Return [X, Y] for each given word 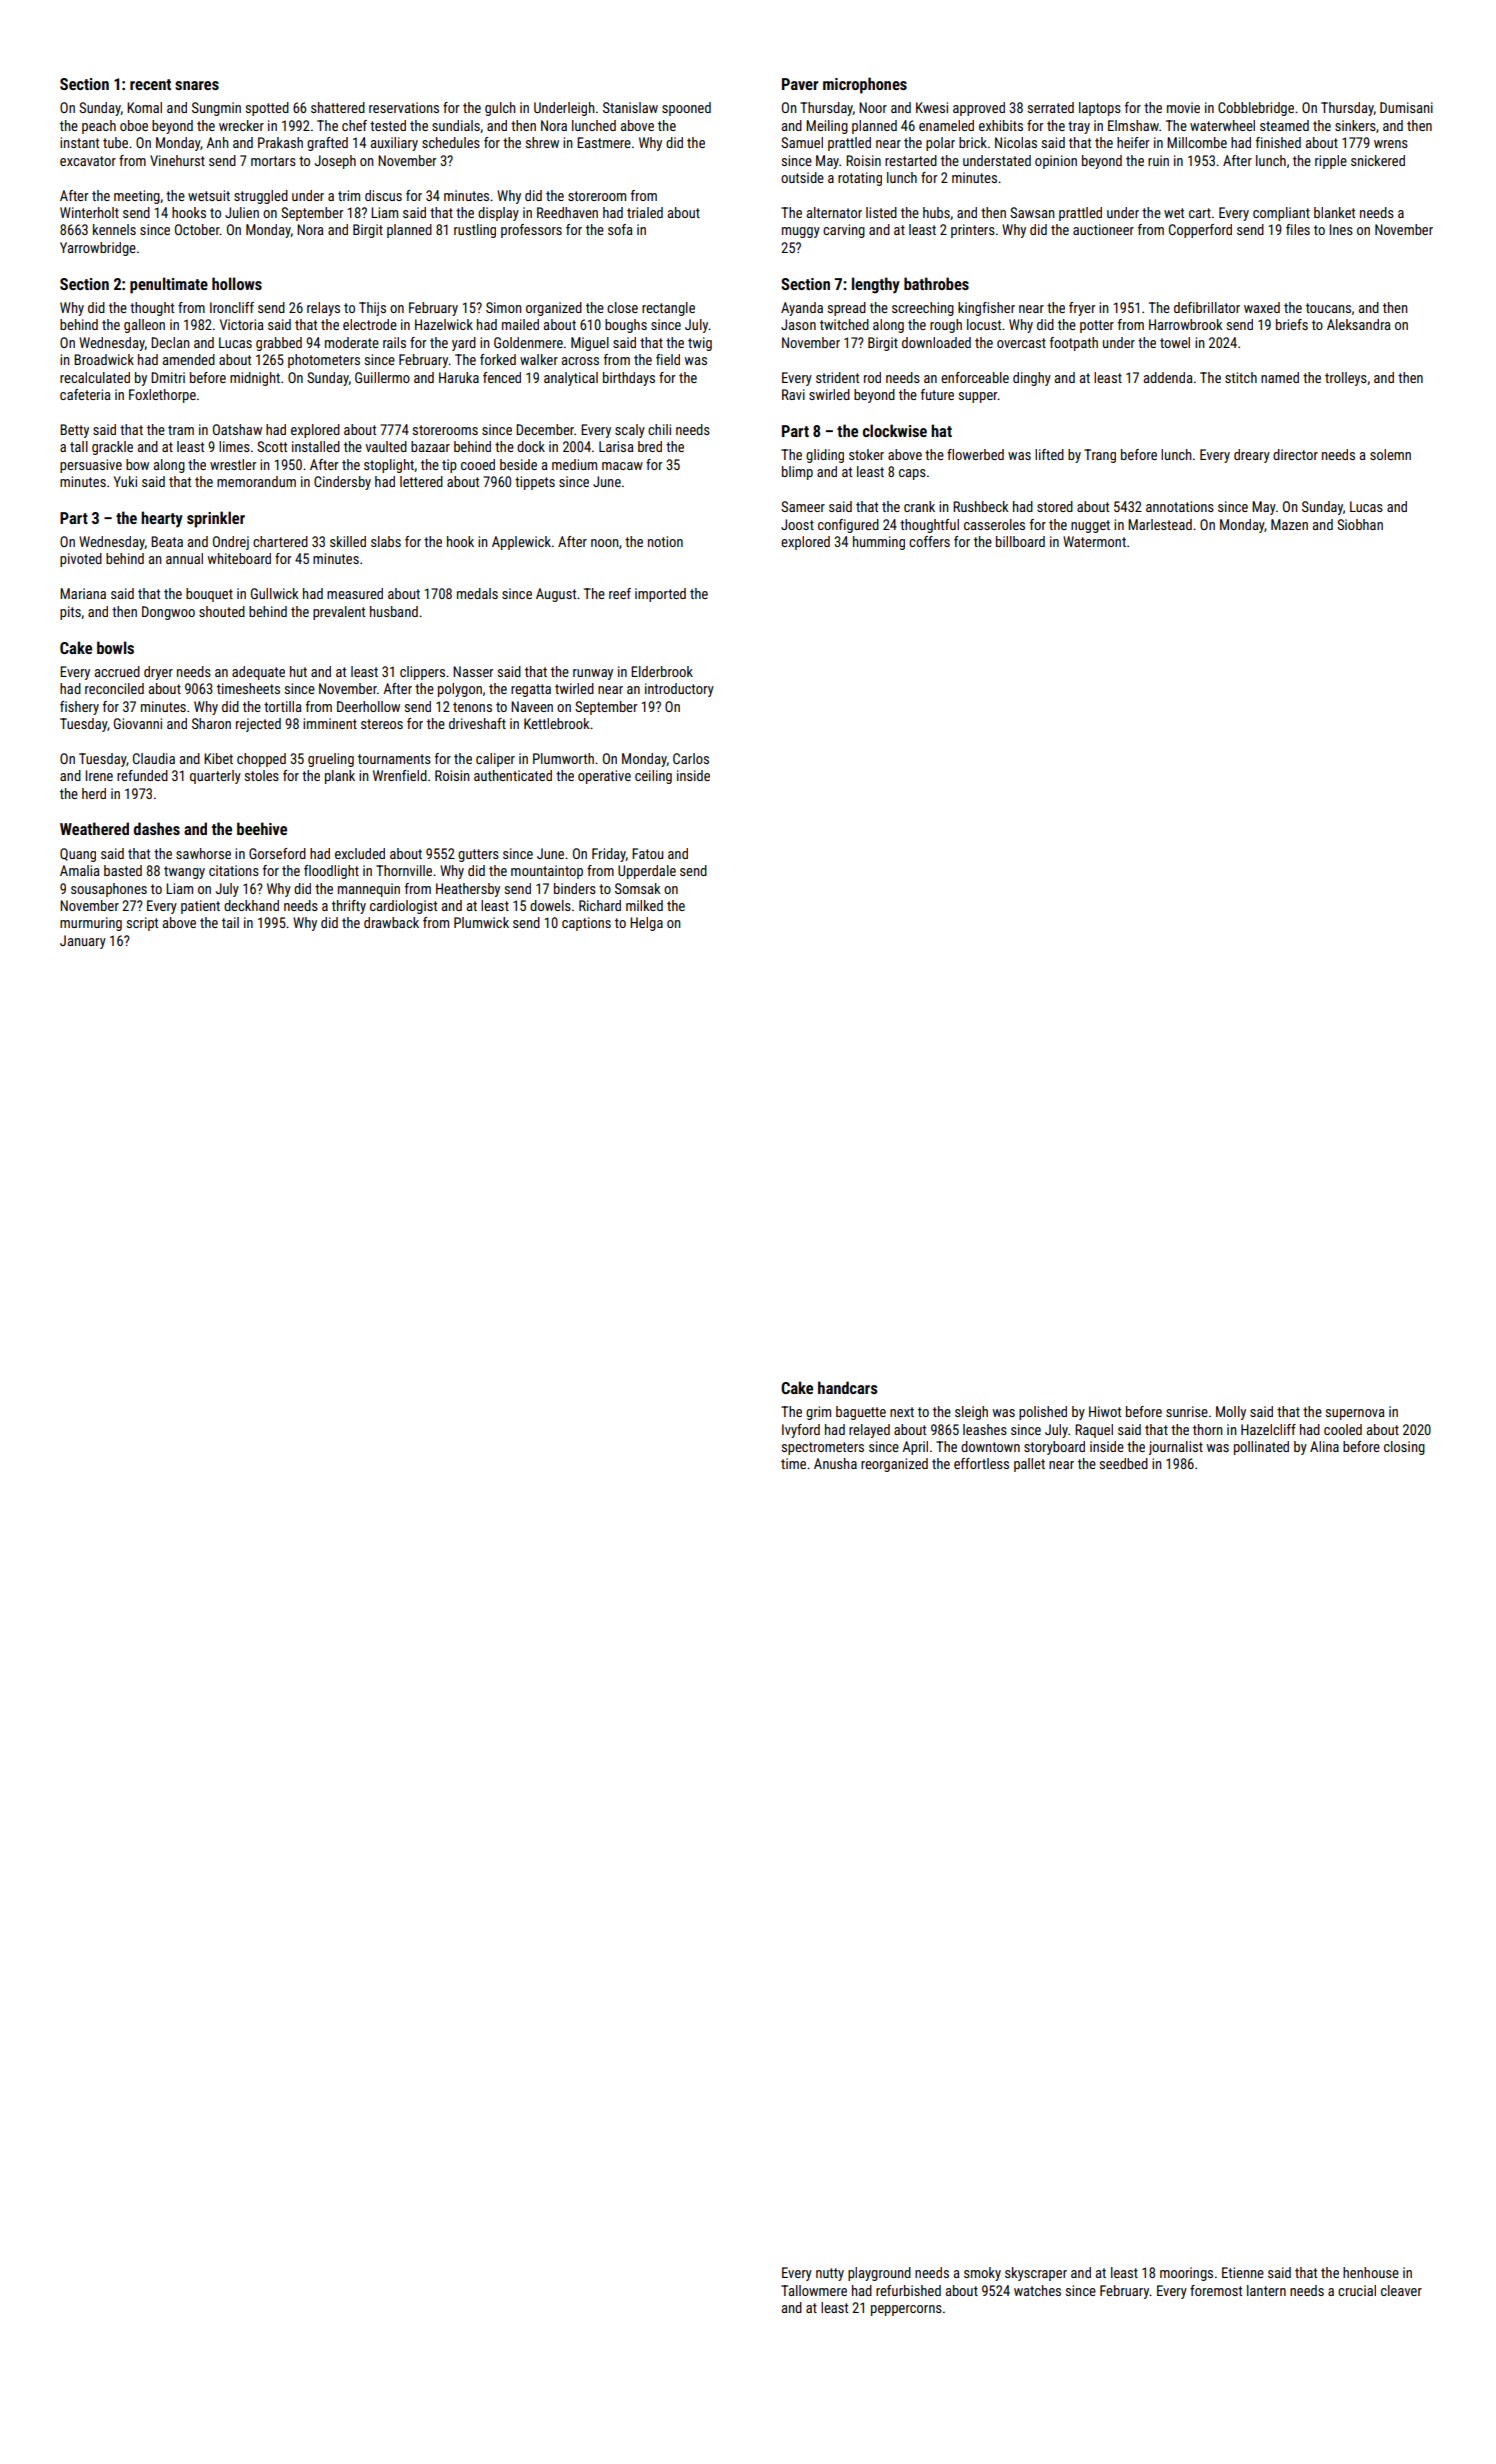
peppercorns [906, 2310]
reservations [404, 107]
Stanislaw [630, 107]
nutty [830, 2274]
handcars [848, 1387]
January [83, 942]
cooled [1343, 1429]
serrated [1051, 107]
